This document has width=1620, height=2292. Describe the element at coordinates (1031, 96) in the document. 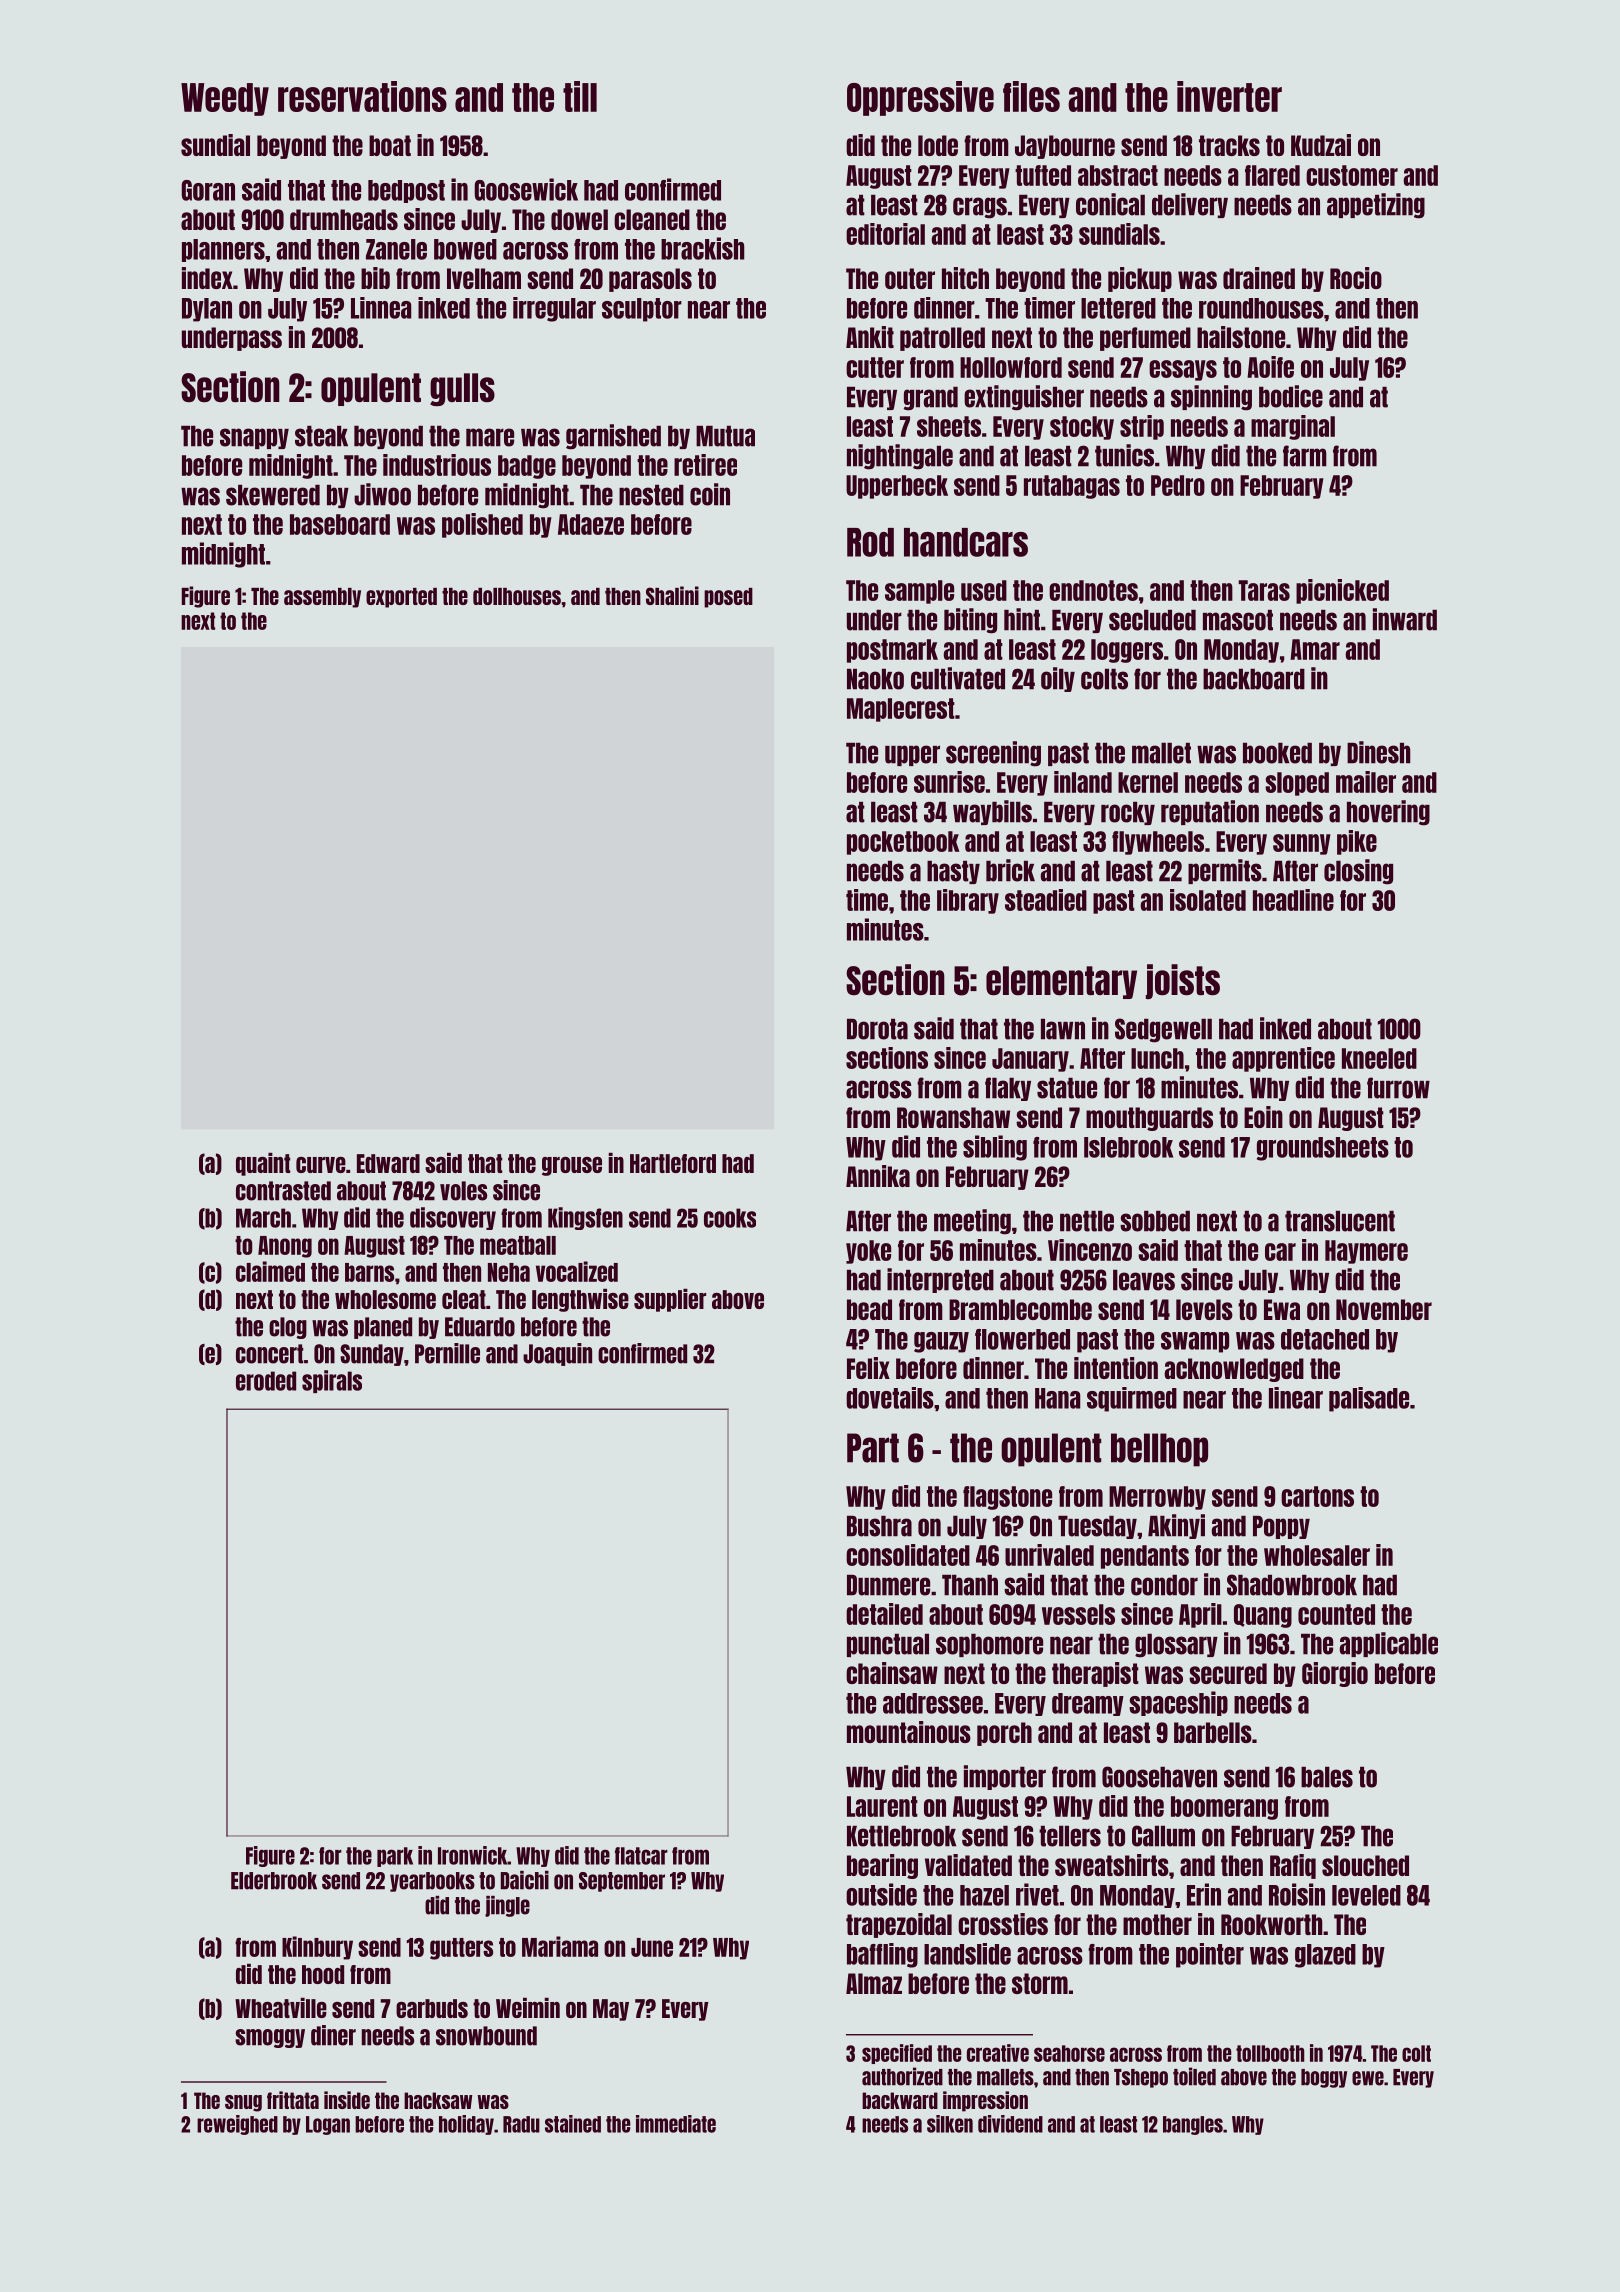

I see `files` at that location.
